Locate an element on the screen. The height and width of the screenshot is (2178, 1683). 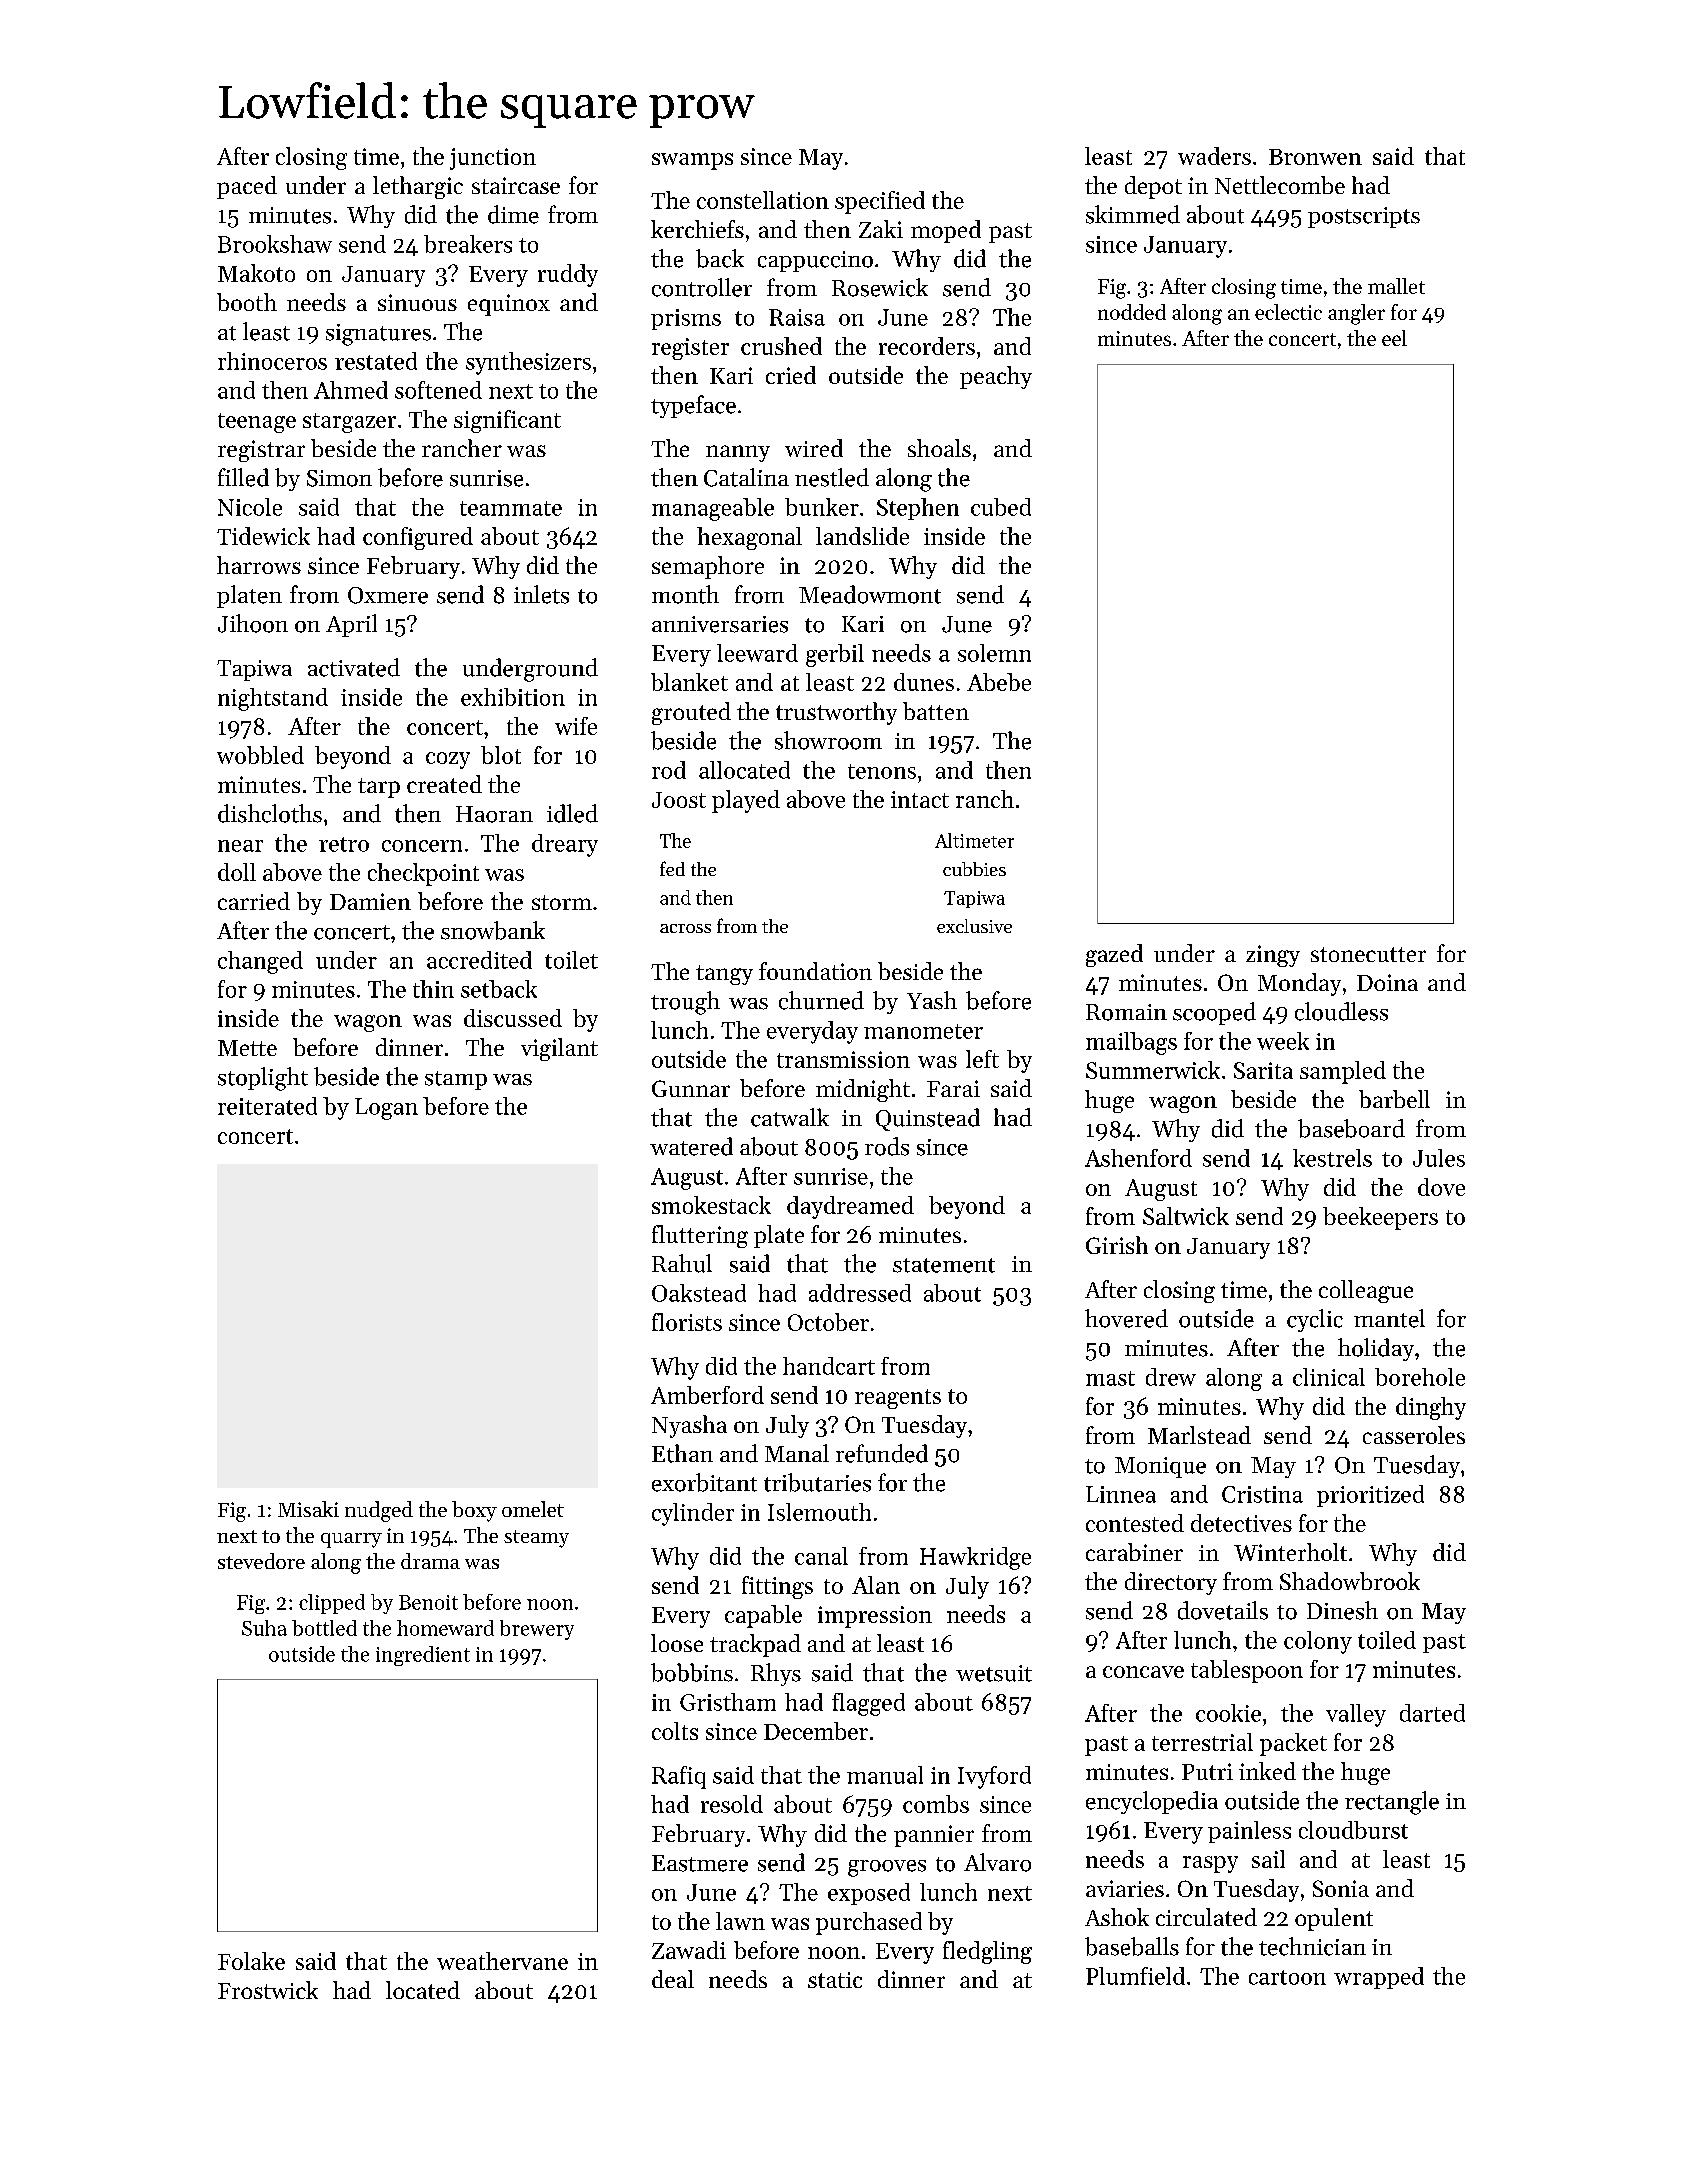
signatures is located at coordinates (378, 335).
